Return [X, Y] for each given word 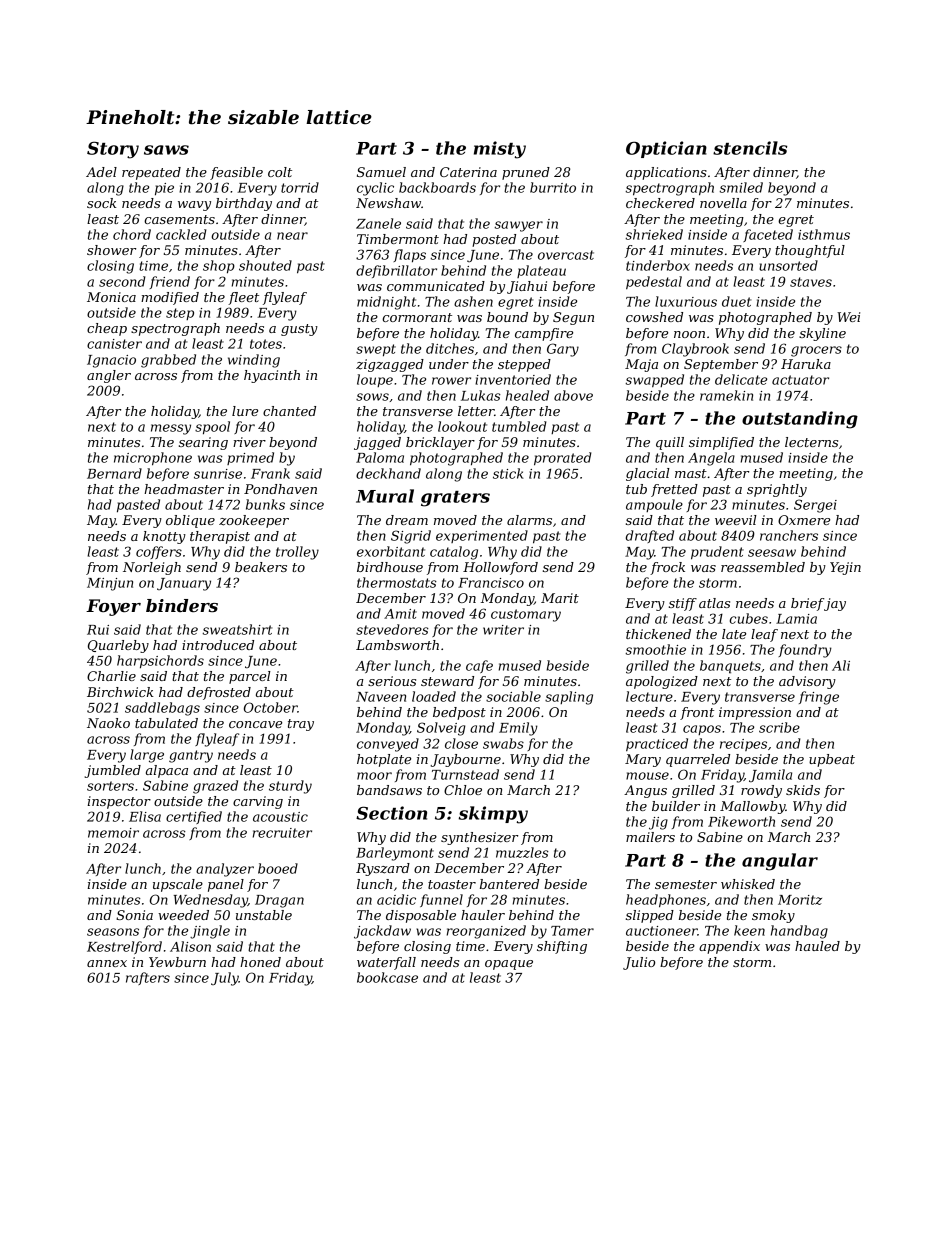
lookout [462, 426]
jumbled [113, 771]
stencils [750, 148]
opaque [509, 965]
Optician [666, 149]
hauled [817, 946]
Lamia [796, 619]
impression [755, 713]
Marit [560, 598]
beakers [261, 567]
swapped [654, 380]
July [225, 979]
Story [113, 150]
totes [266, 344]
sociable [513, 696]
